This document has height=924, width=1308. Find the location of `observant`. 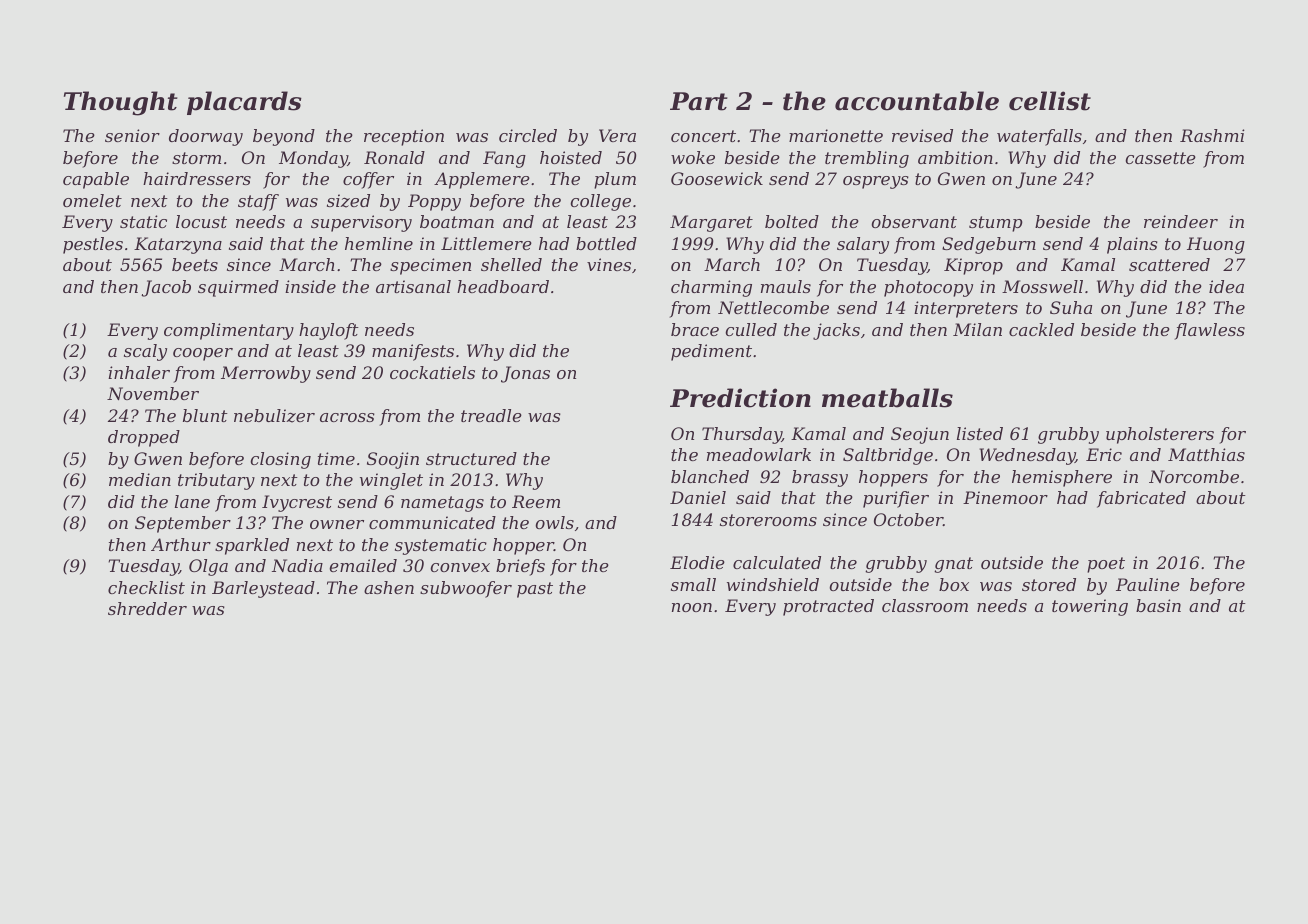

observant is located at coordinates (914, 221).
